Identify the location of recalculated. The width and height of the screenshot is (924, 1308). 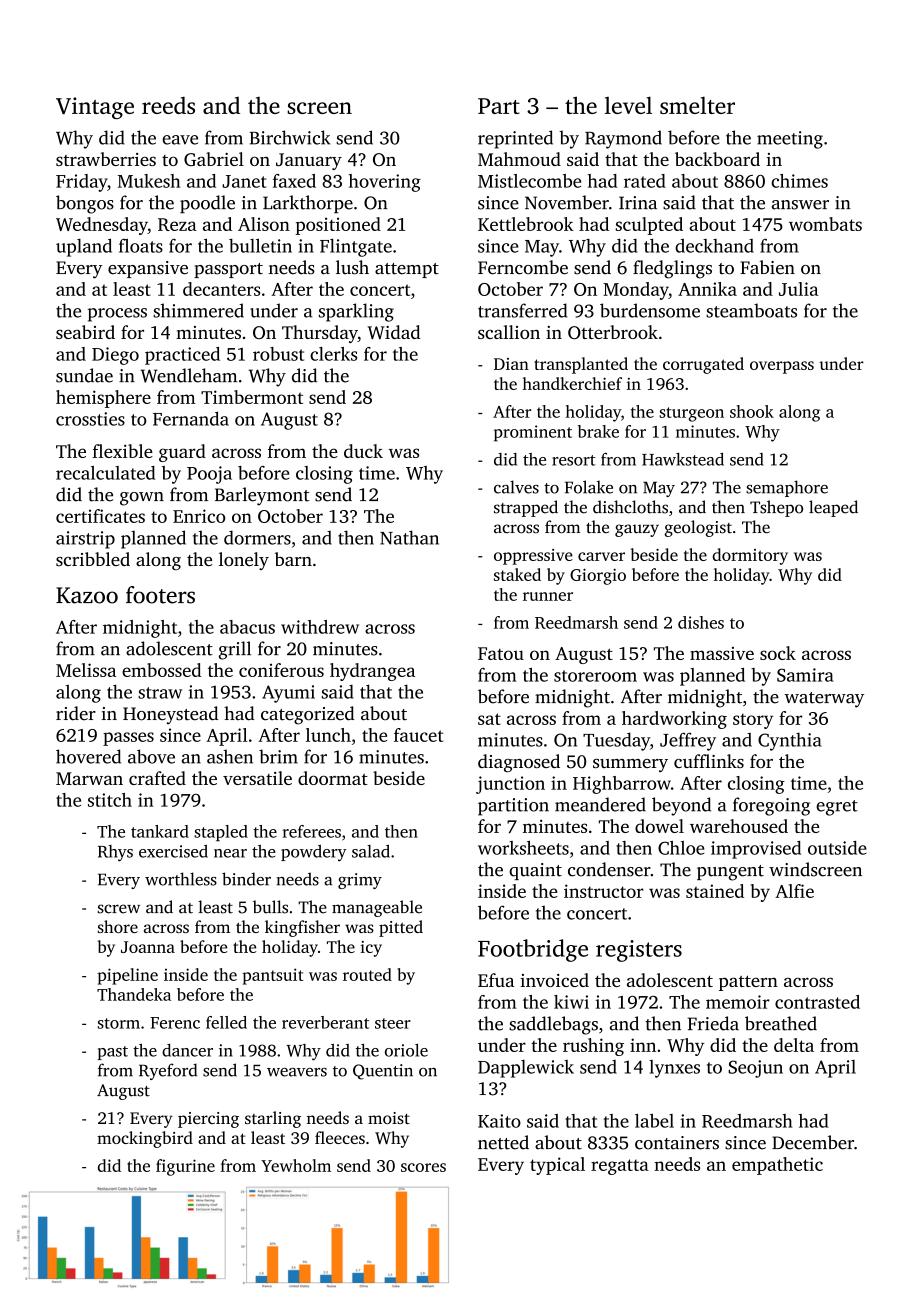
(105, 473).
